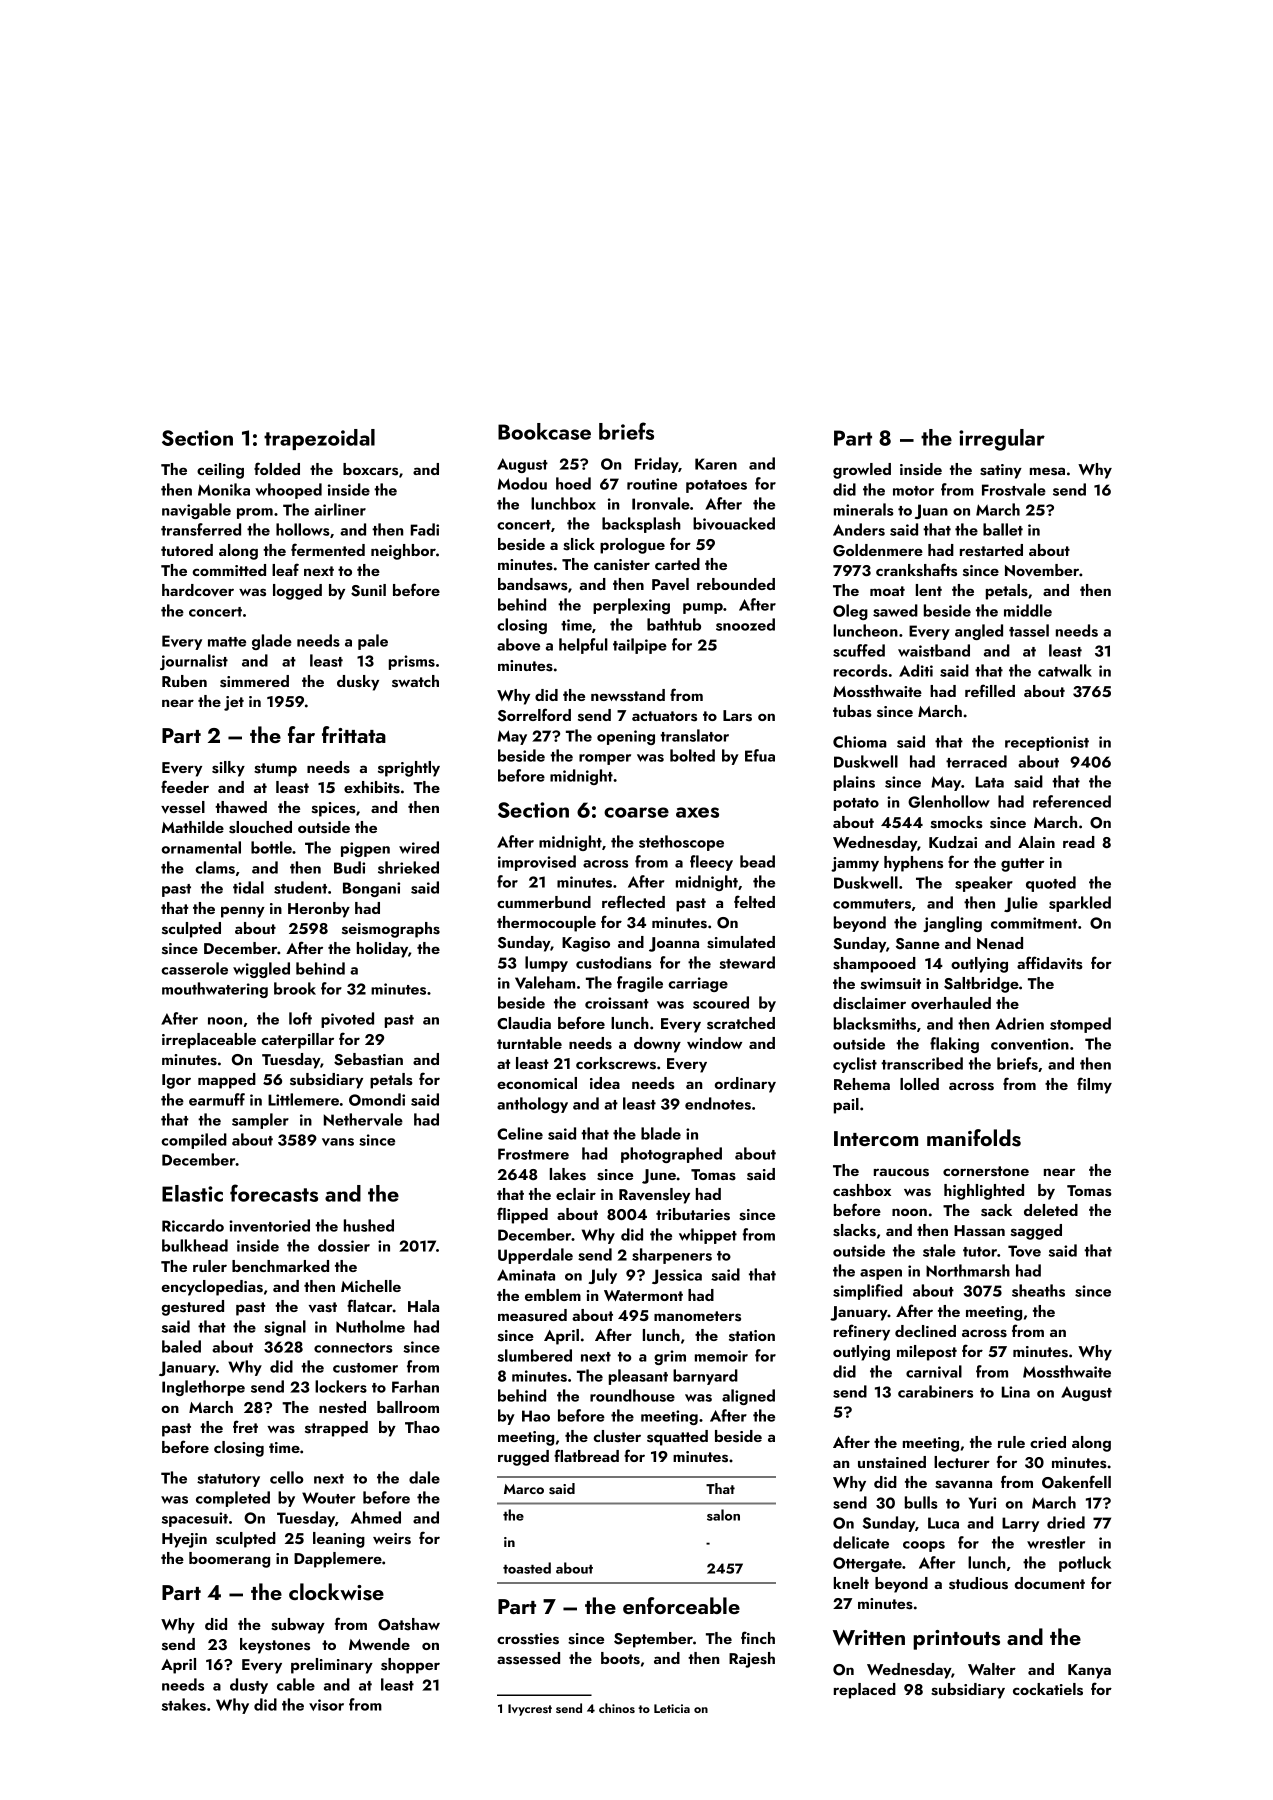 The width and height of the image is (1273, 1800). What do you see at coordinates (1020, 1524) in the image?
I see `Larry` at bounding box center [1020, 1524].
